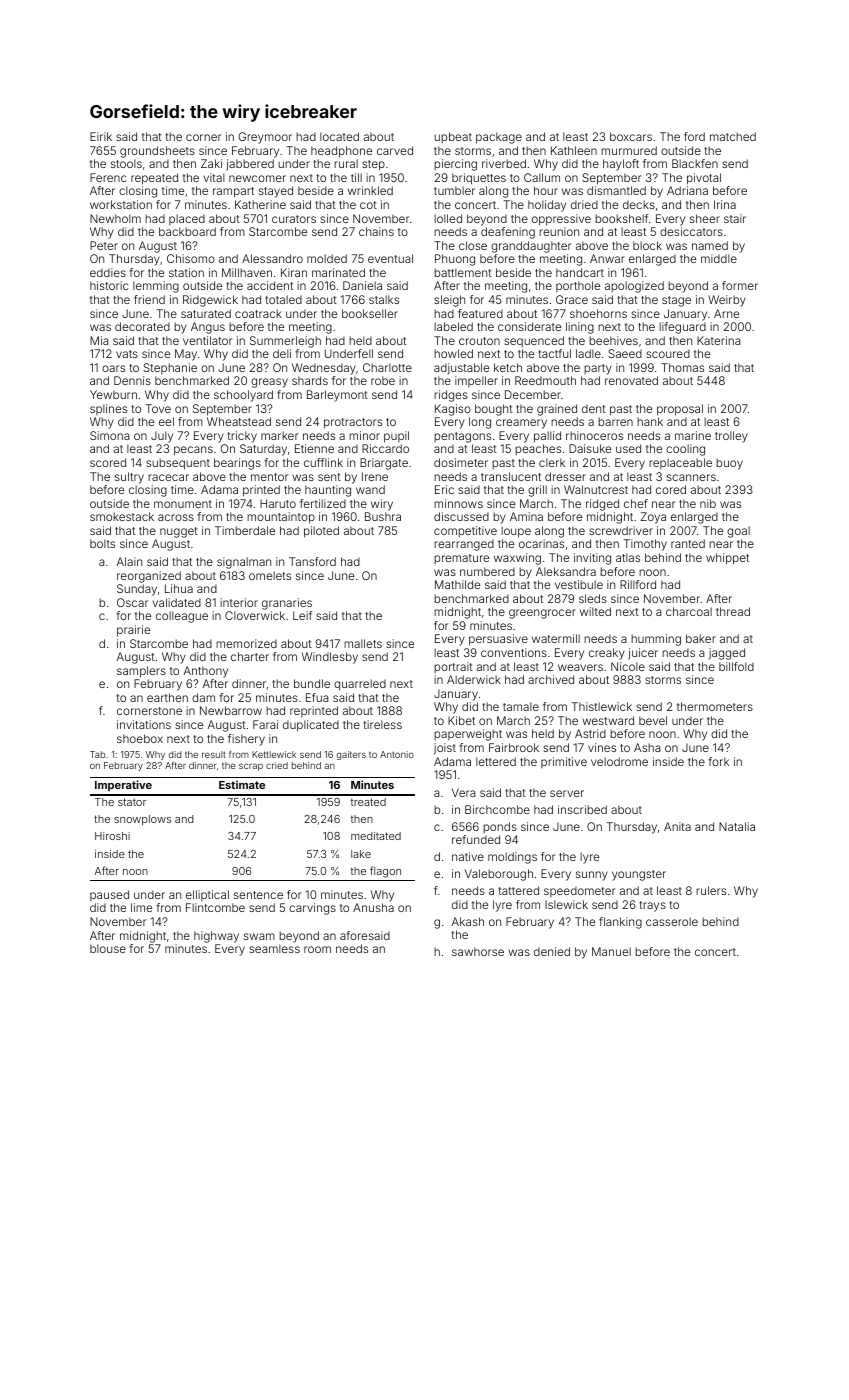  Describe the element at coordinates (101, 136) in the screenshot. I see `Eirik` at that location.
